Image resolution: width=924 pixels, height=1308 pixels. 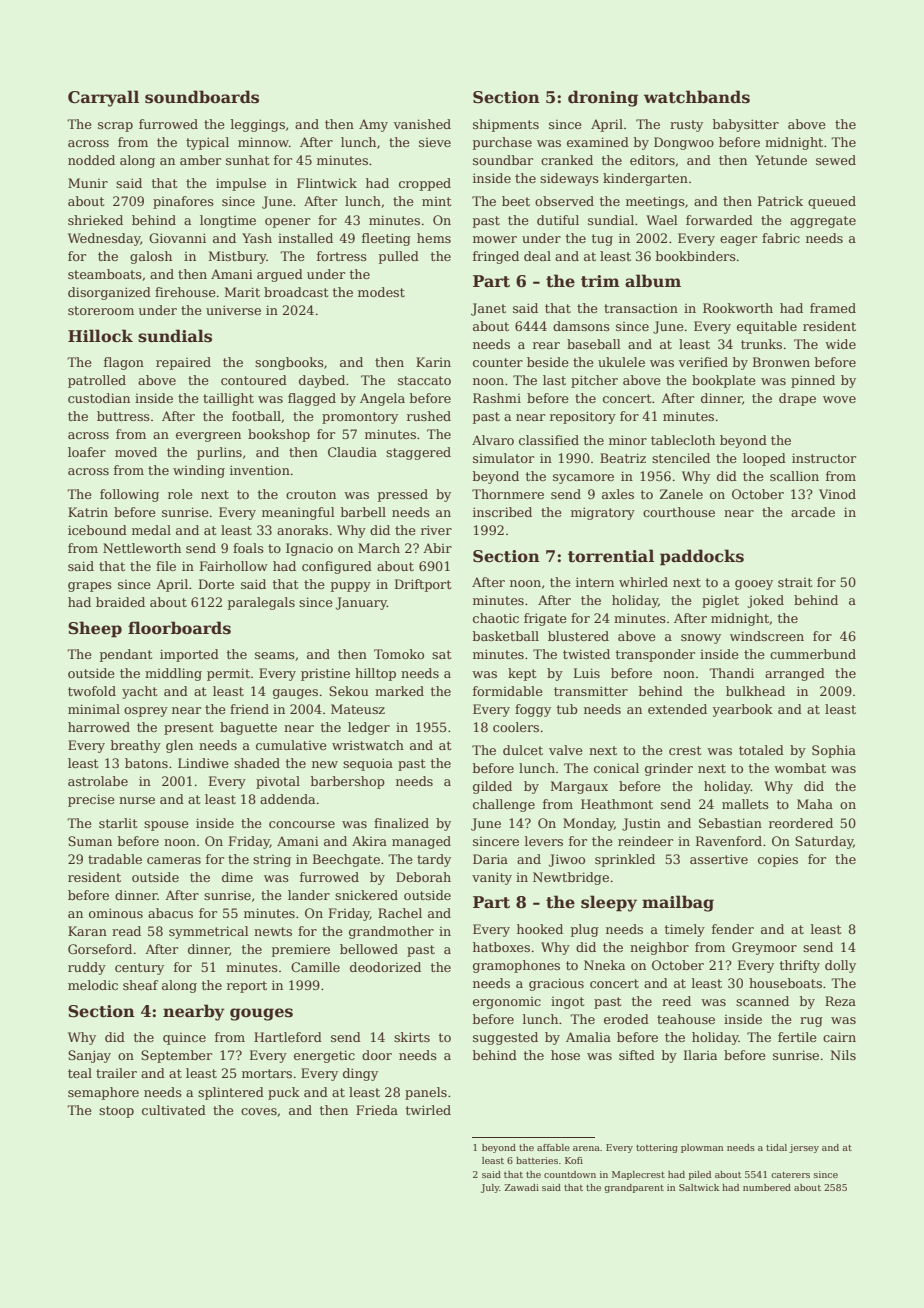 I want to click on purlins, so click(x=219, y=453).
